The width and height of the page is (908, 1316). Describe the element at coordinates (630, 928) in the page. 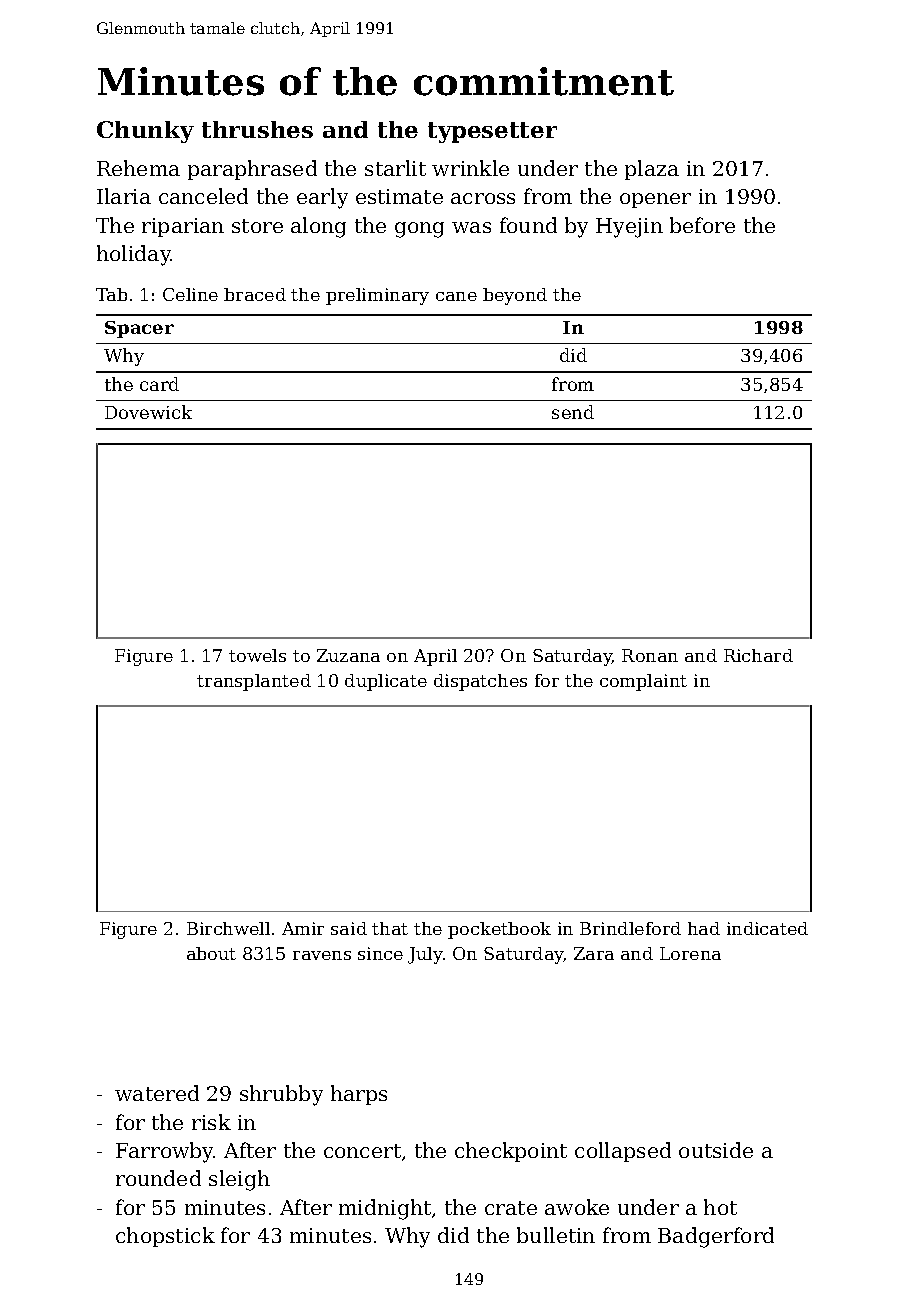

I see `Brindleford` at that location.
